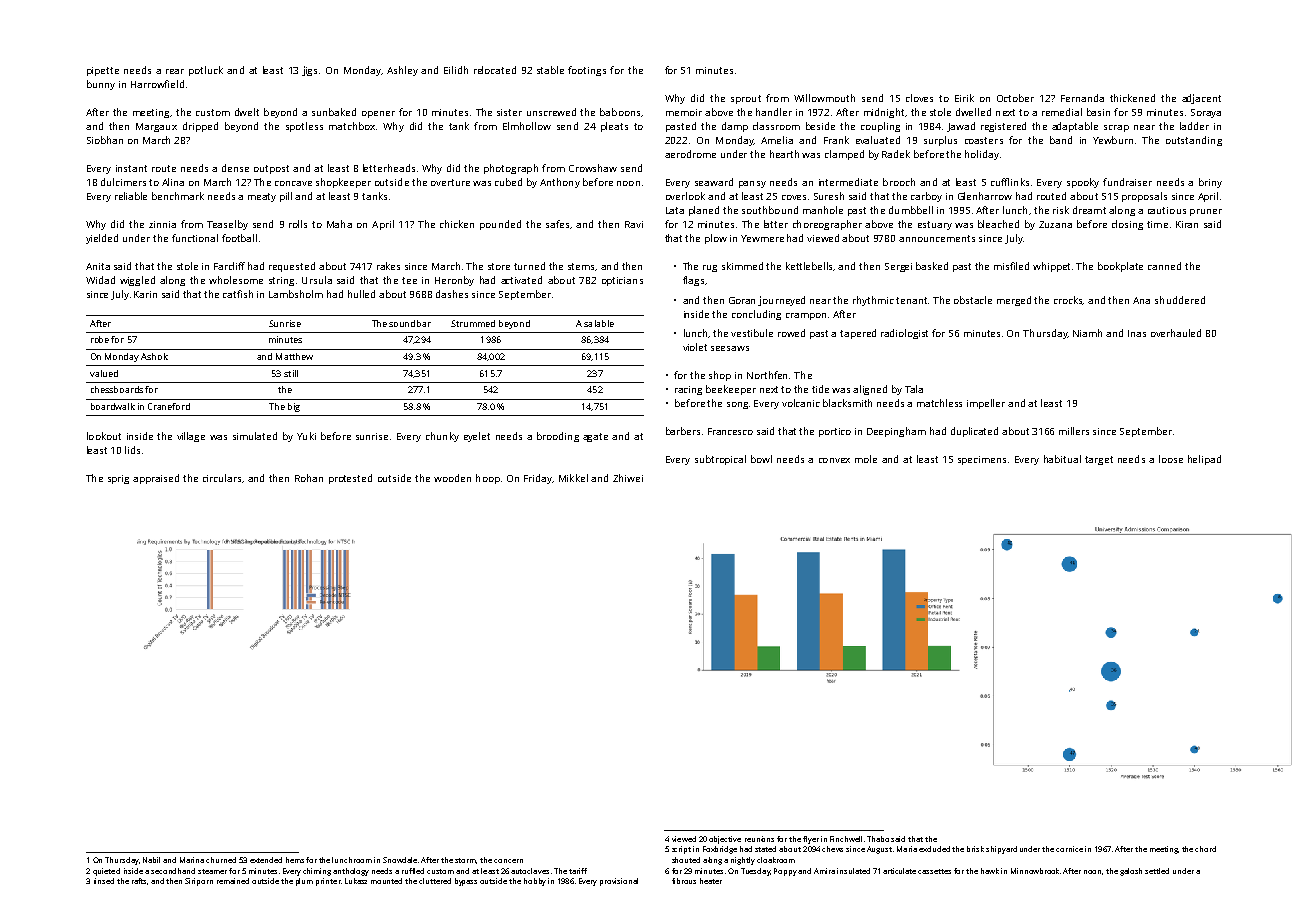 The height and width of the screenshot is (924, 1308). What do you see at coordinates (628, 478) in the screenshot?
I see `Zhiwei` at bounding box center [628, 478].
